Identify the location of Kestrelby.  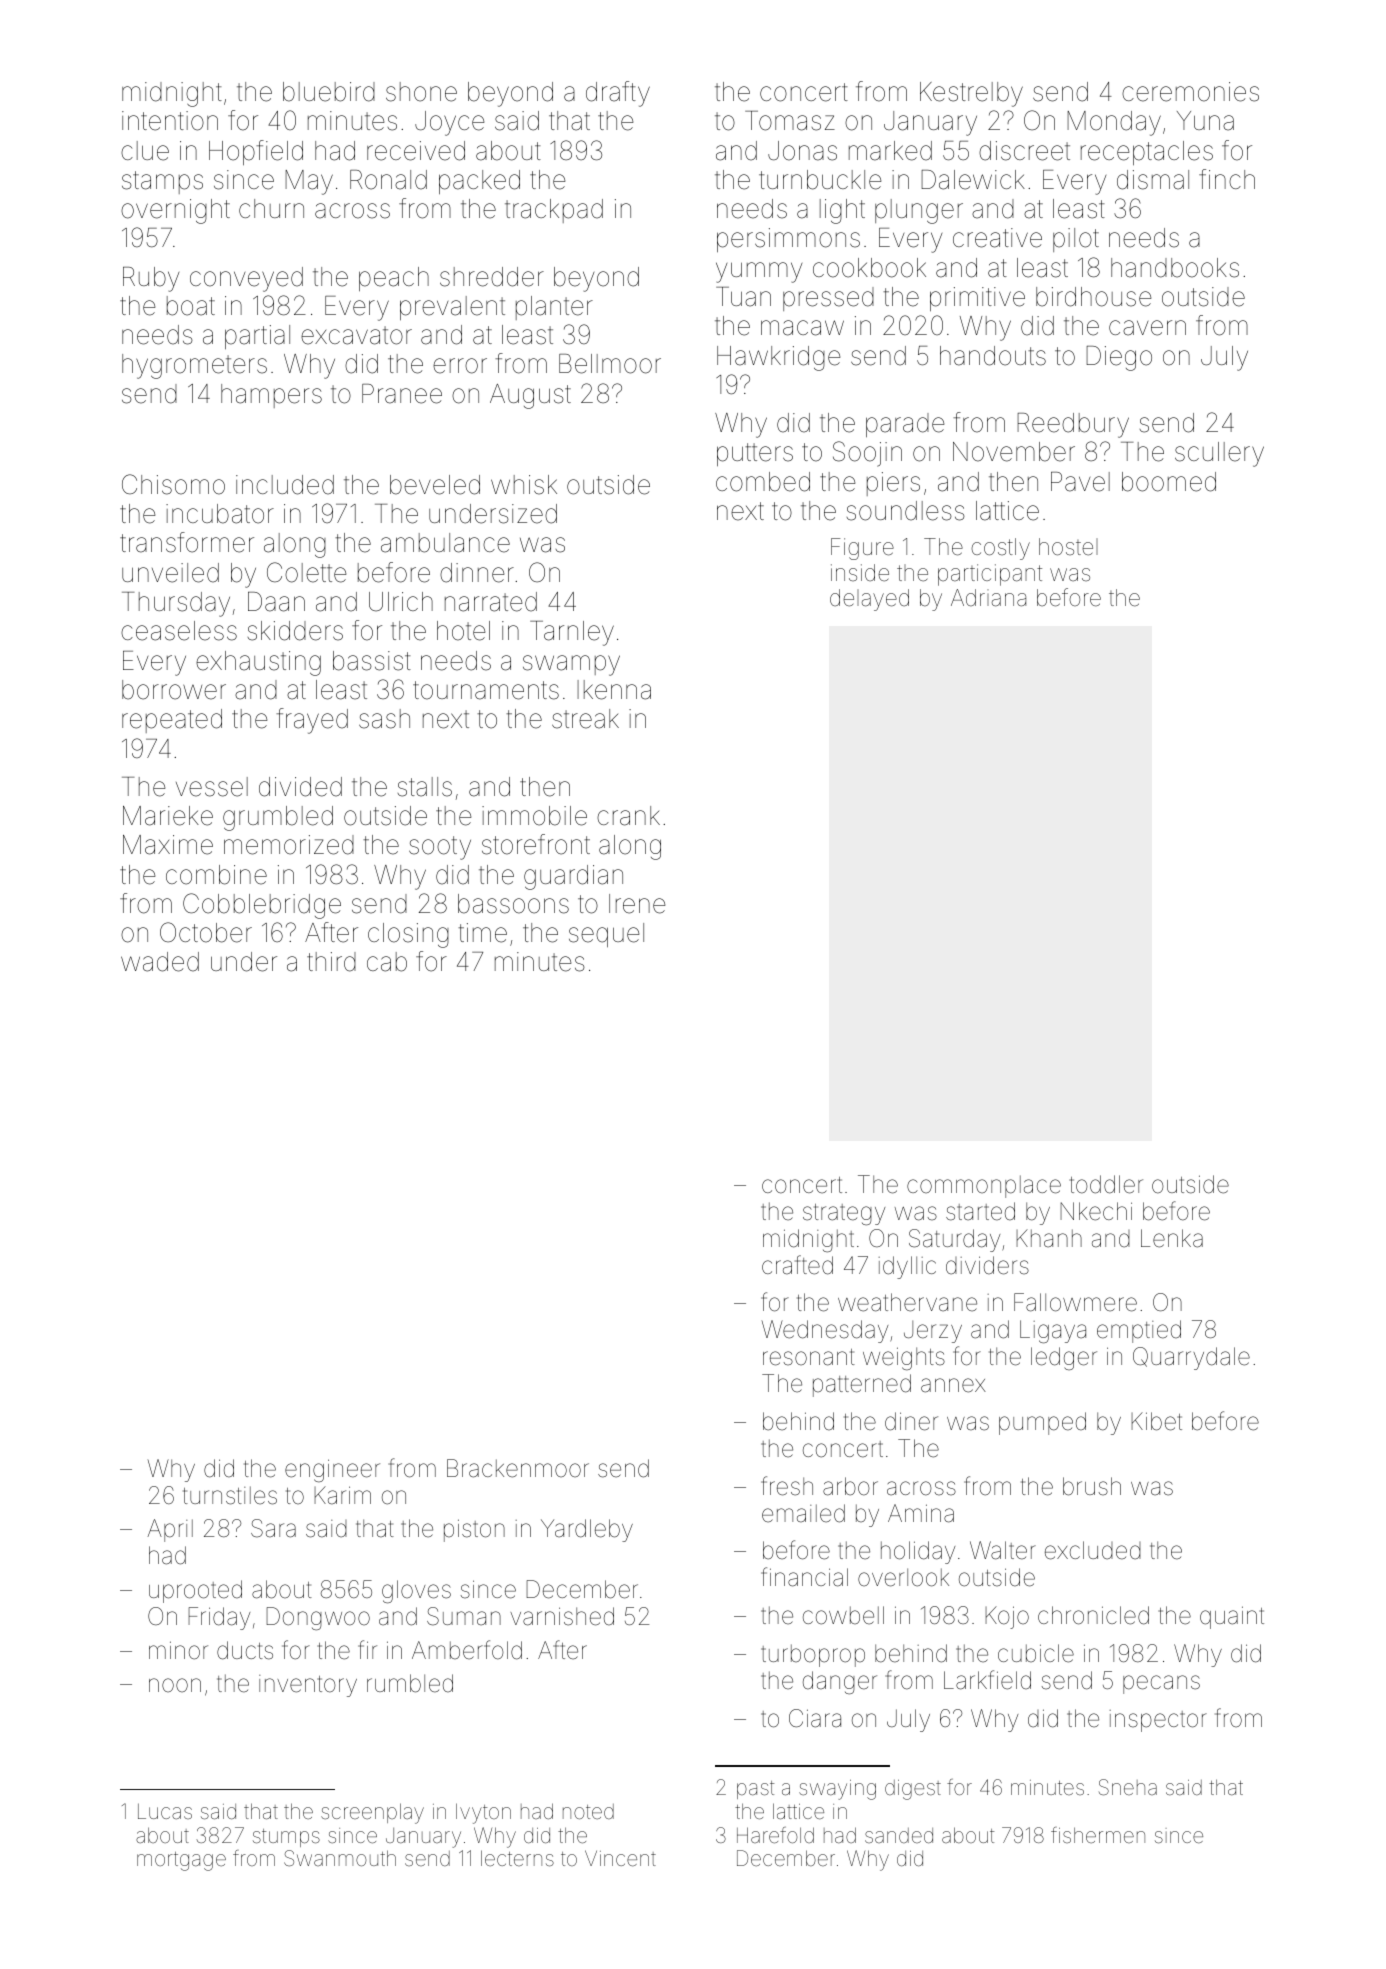
(971, 94).
